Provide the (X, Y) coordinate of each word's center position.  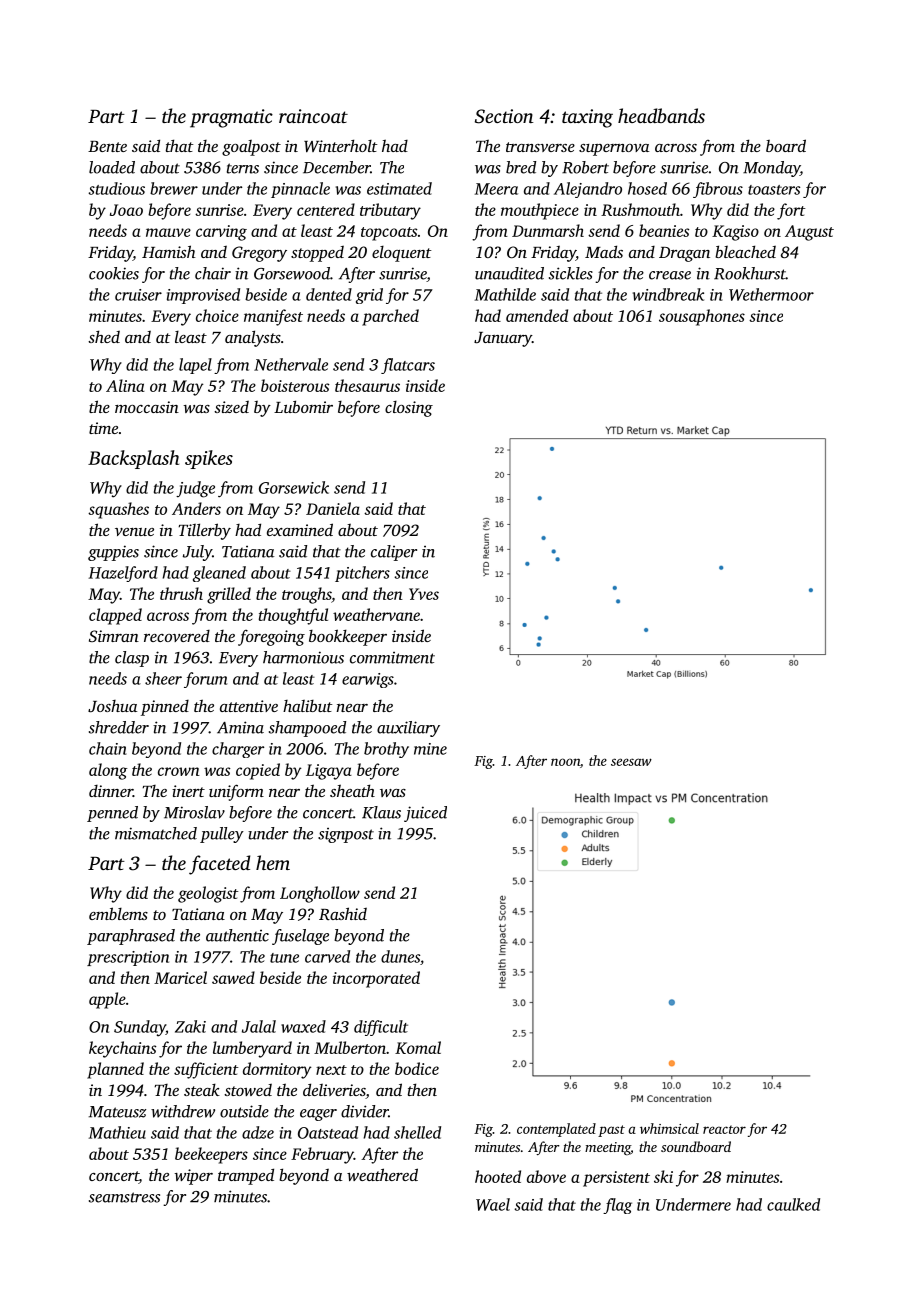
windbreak (668, 294)
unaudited (509, 273)
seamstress (124, 1197)
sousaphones (702, 317)
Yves (424, 594)
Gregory (259, 254)
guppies (113, 553)
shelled (417, 1132)
